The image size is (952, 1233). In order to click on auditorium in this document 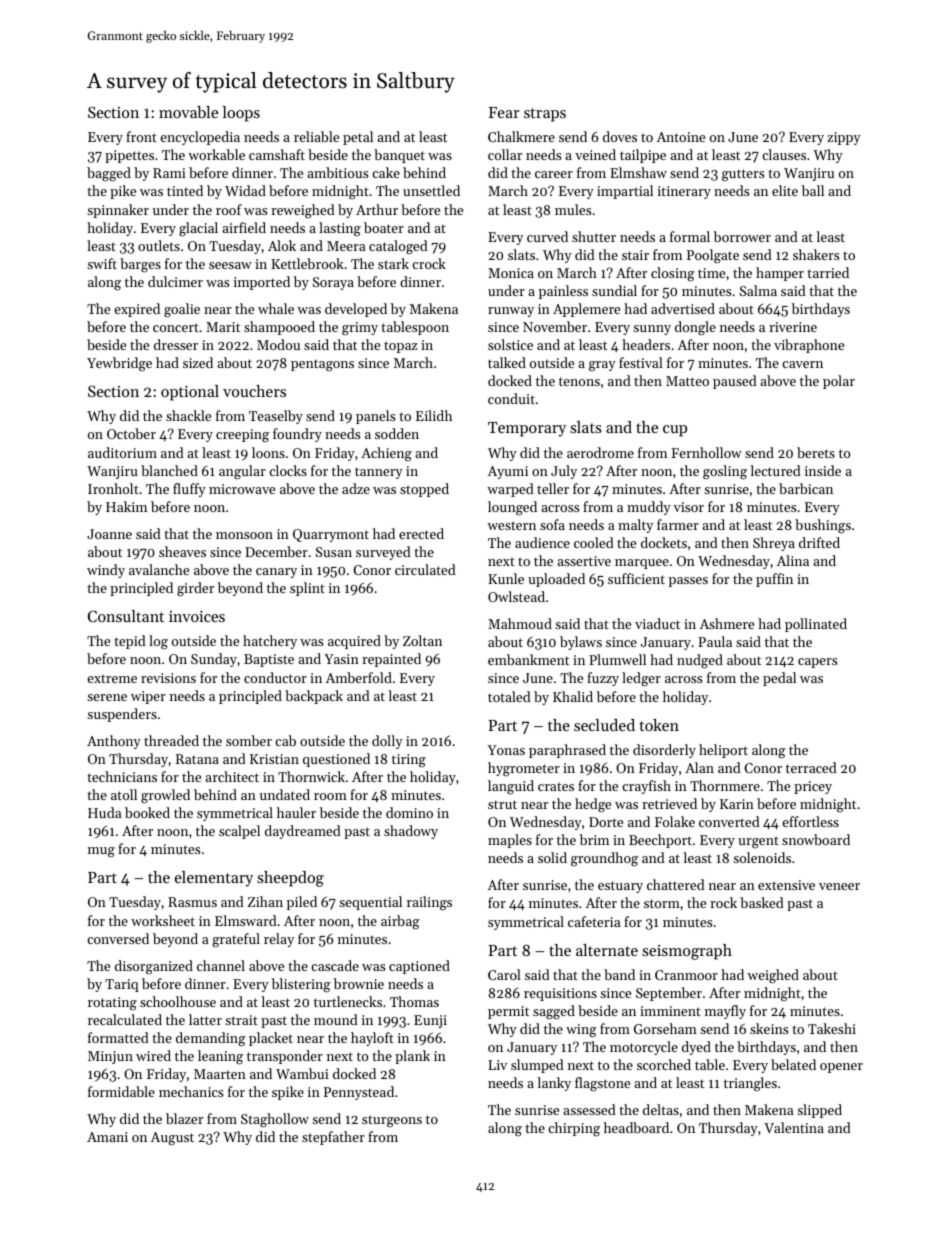, I will do `click(122, 452)`.
